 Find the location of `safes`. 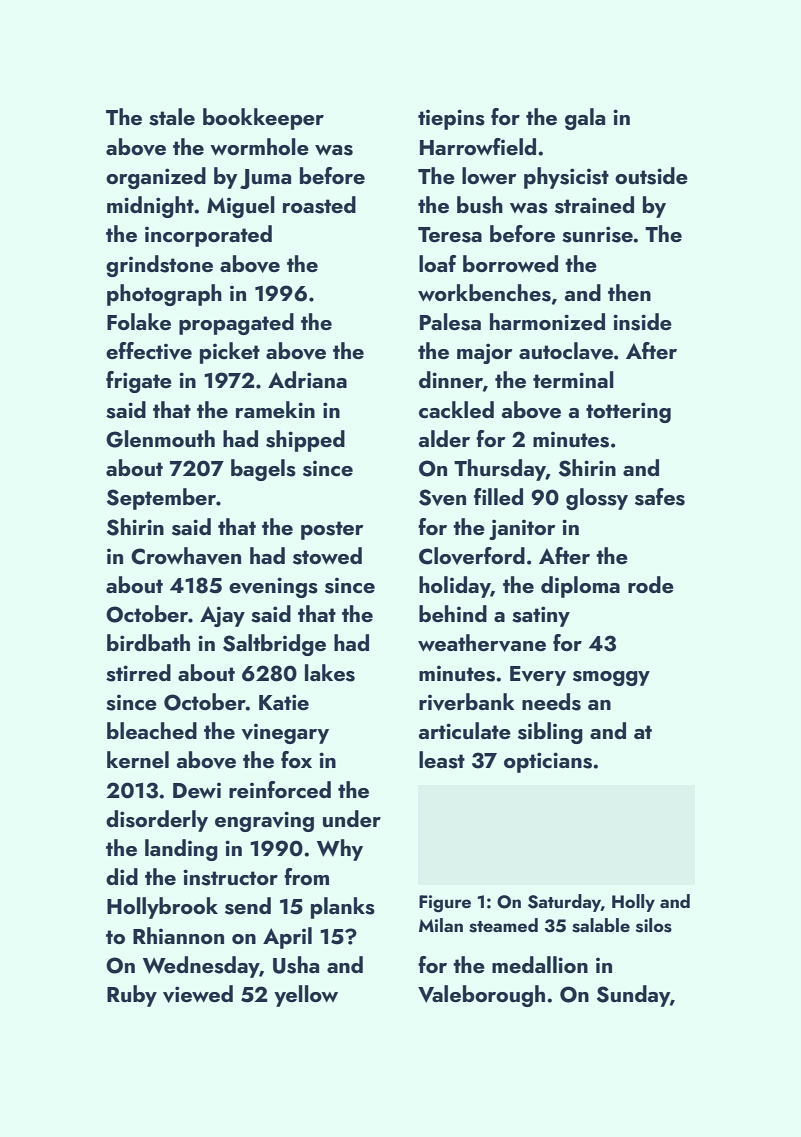

safes is located at coordinates (660, 497).
